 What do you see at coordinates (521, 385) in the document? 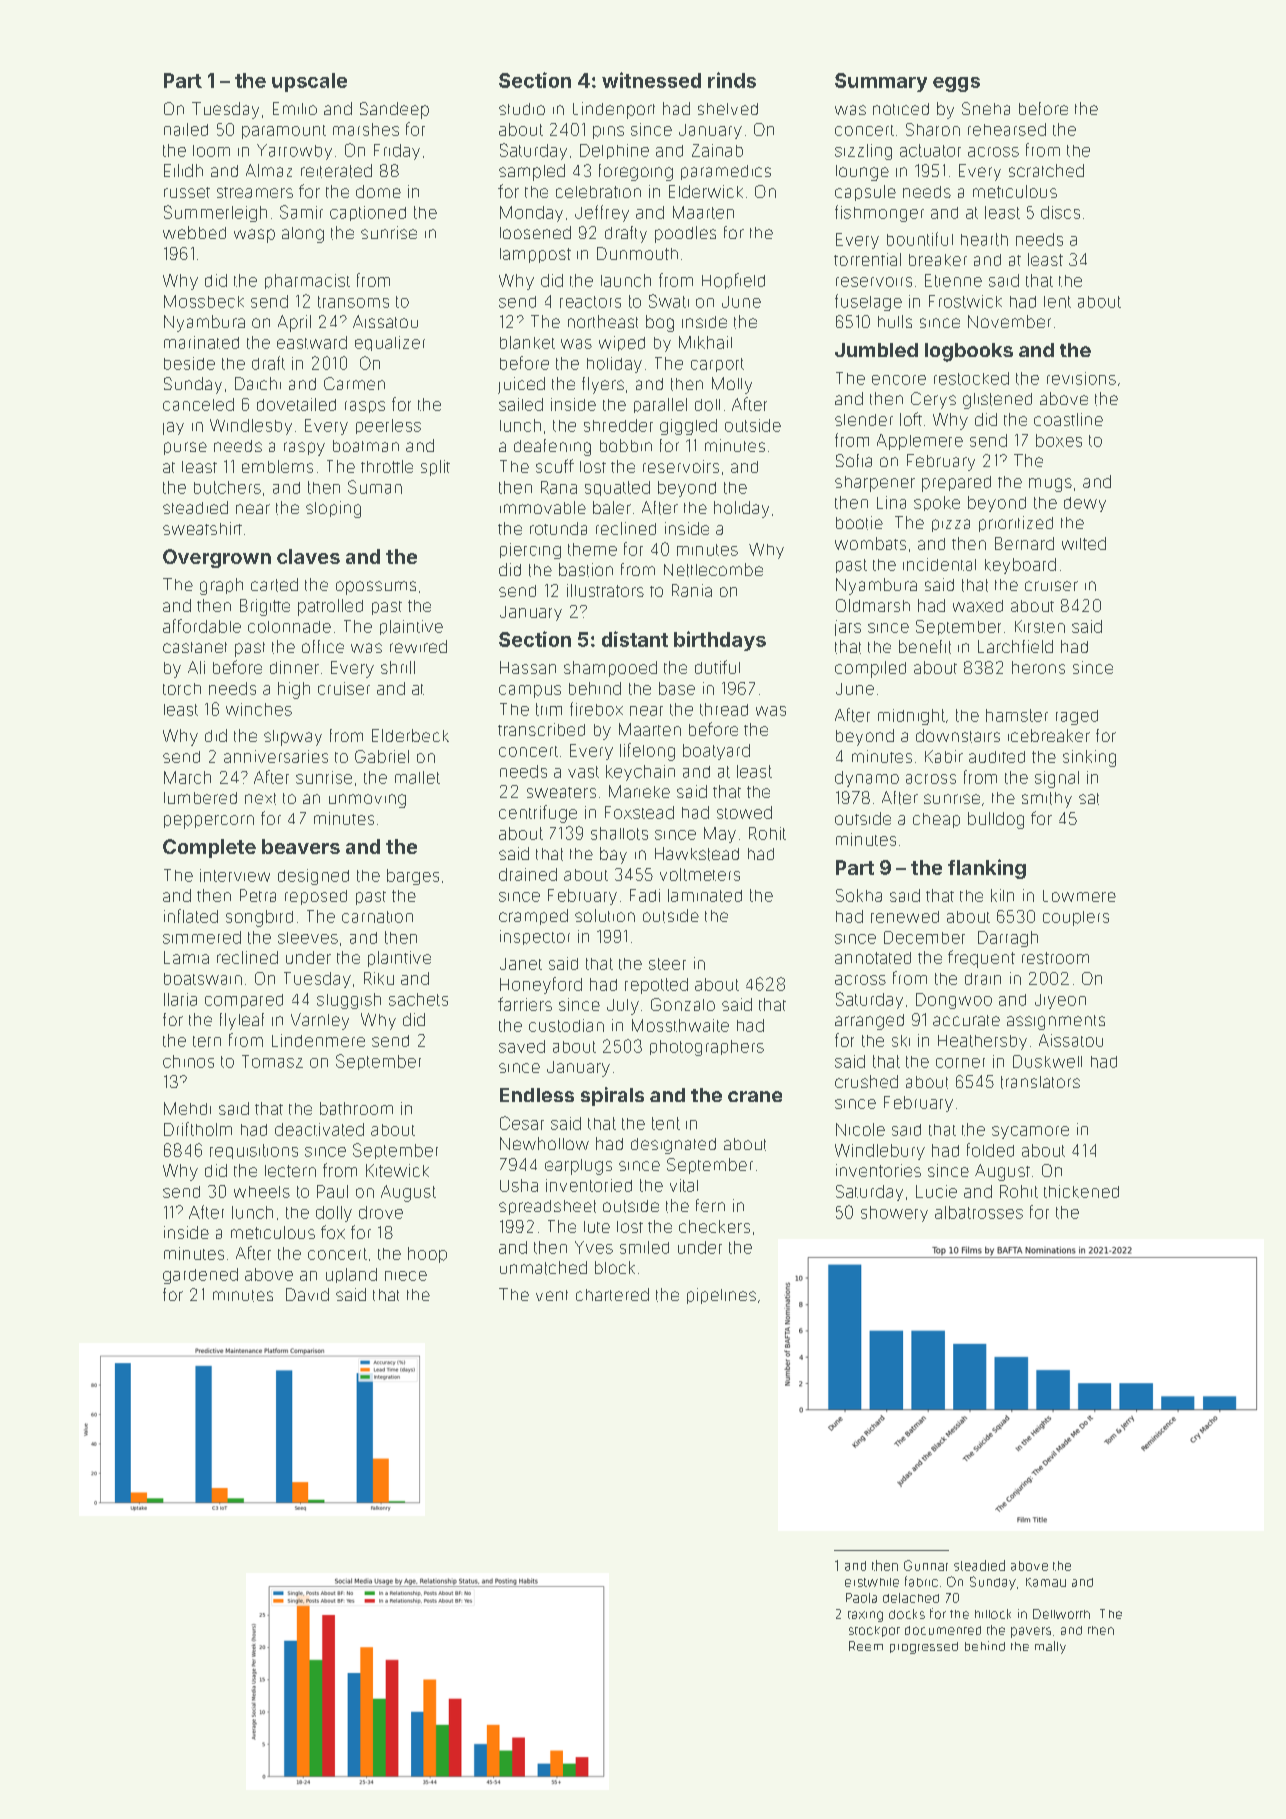
I see `juiced` at bounding box center [521, 385].
